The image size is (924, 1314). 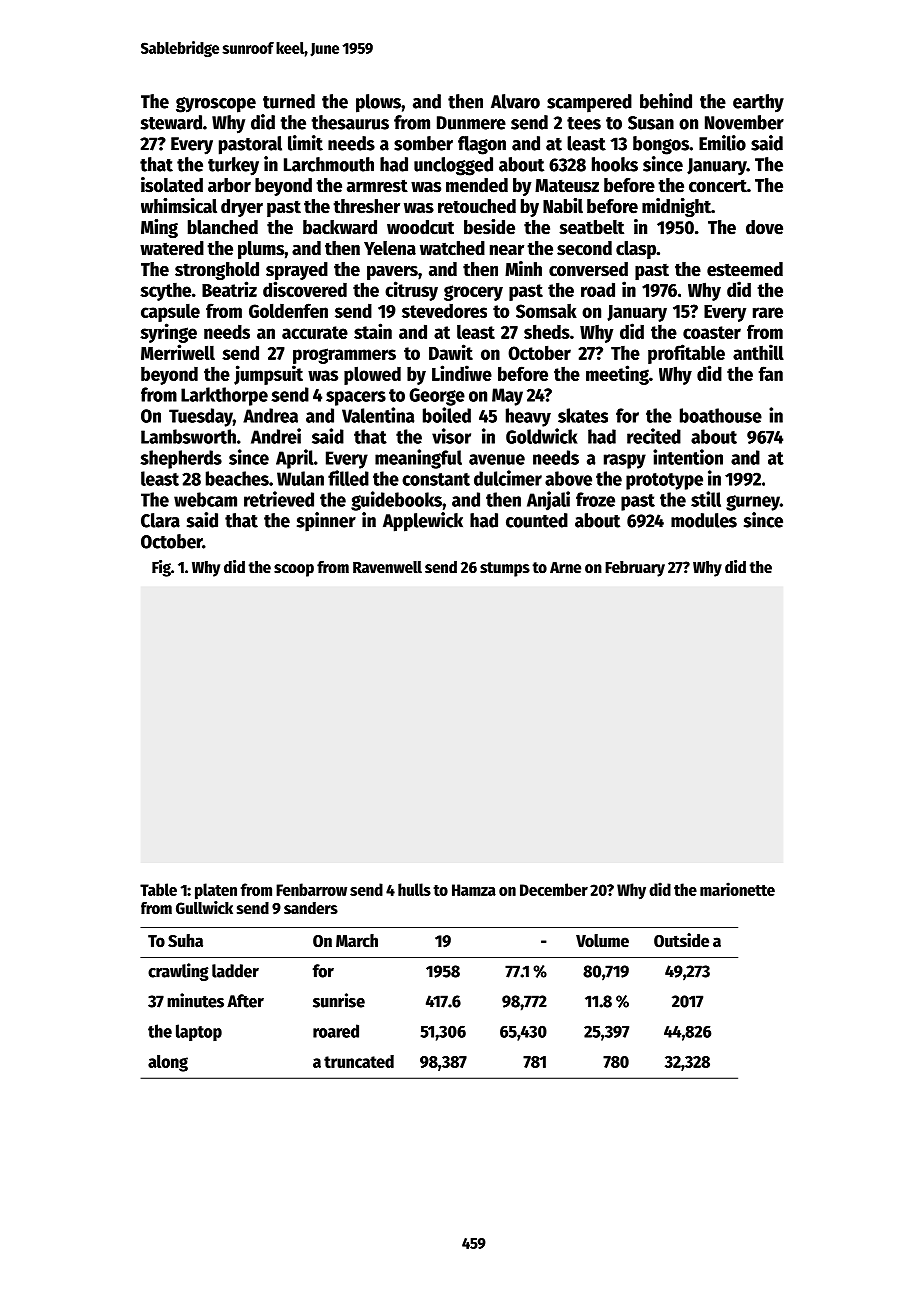 I want to click on plums, so click(x=261, y=250).
